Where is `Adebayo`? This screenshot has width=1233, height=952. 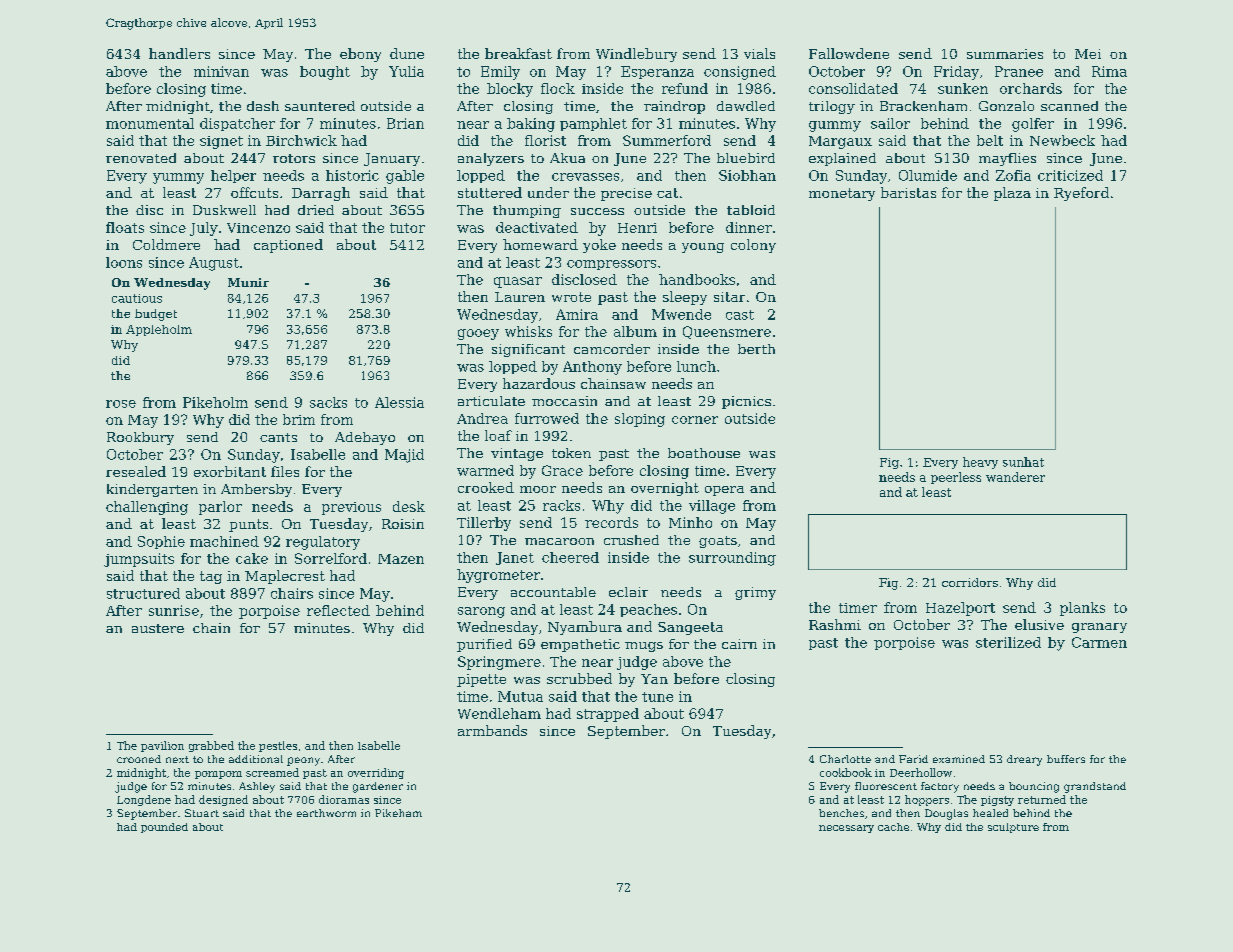 Adebayo is located at coordinates (365, 438).
